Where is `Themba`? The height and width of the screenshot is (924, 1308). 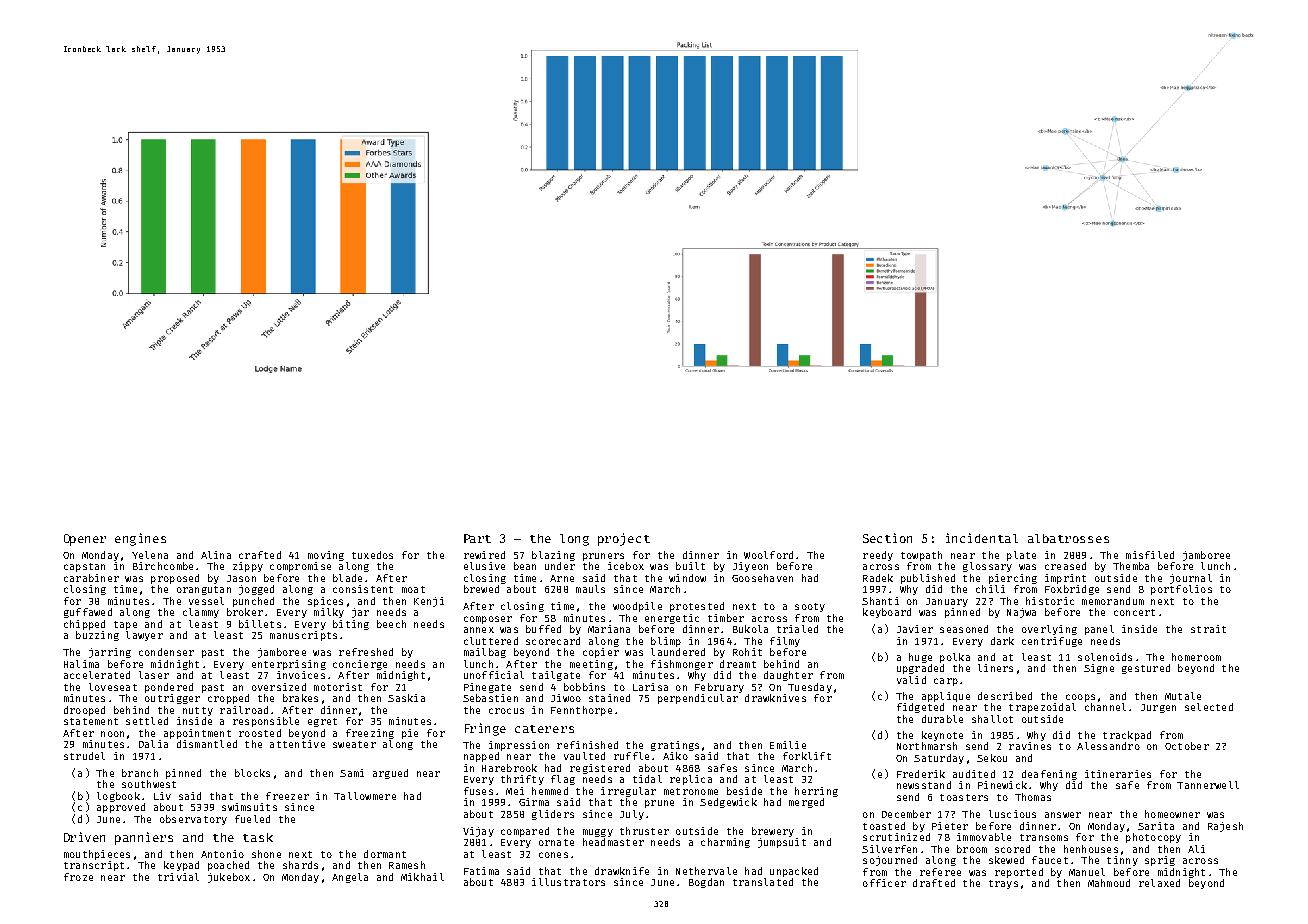
Themba is located at coordinates (1131, 566).
